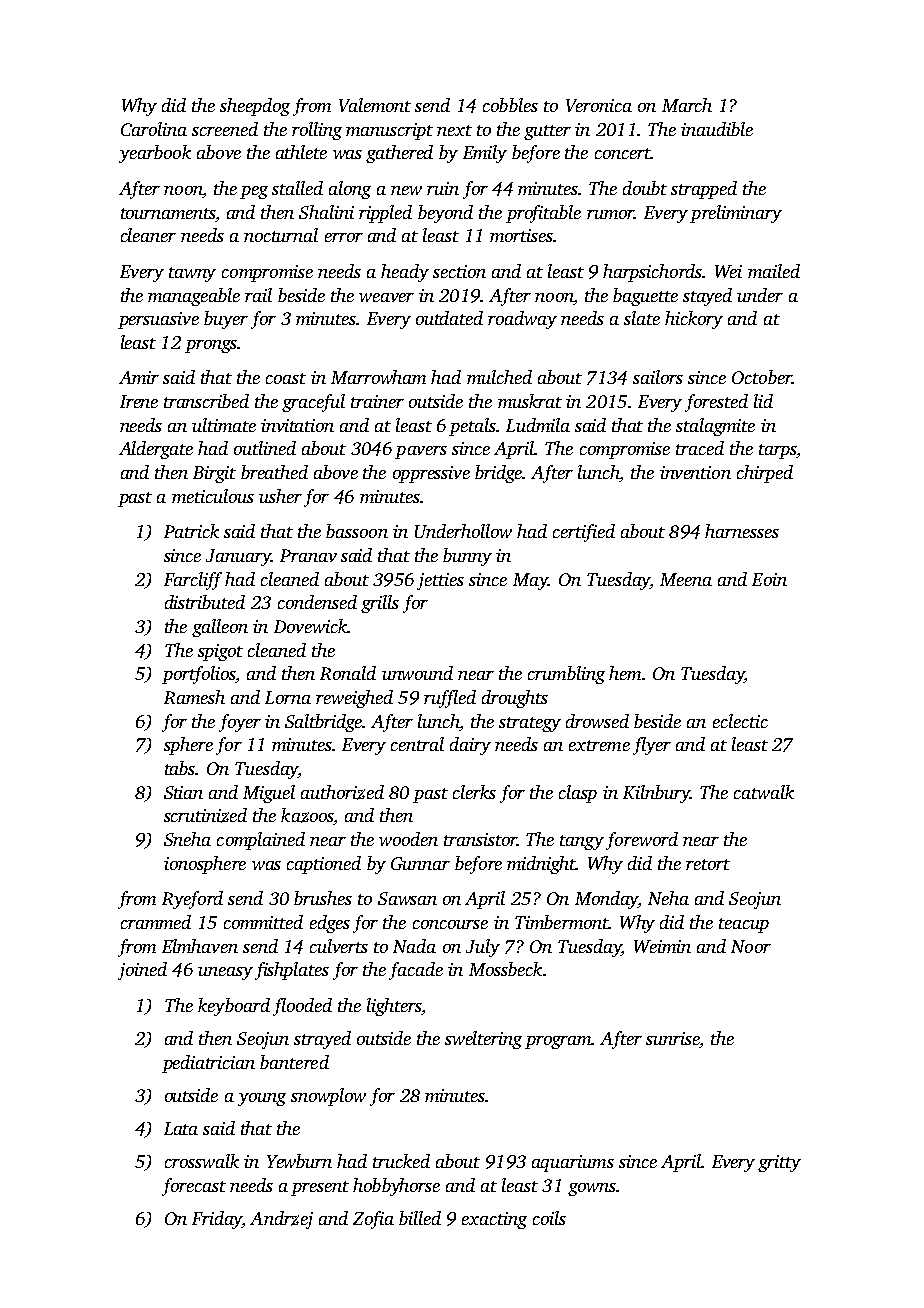 Image resolution: width=924 pixels, height=1308 pixels. Describe the element at coordinates (148, 235) in the page. I see `cleaner` at that location.
